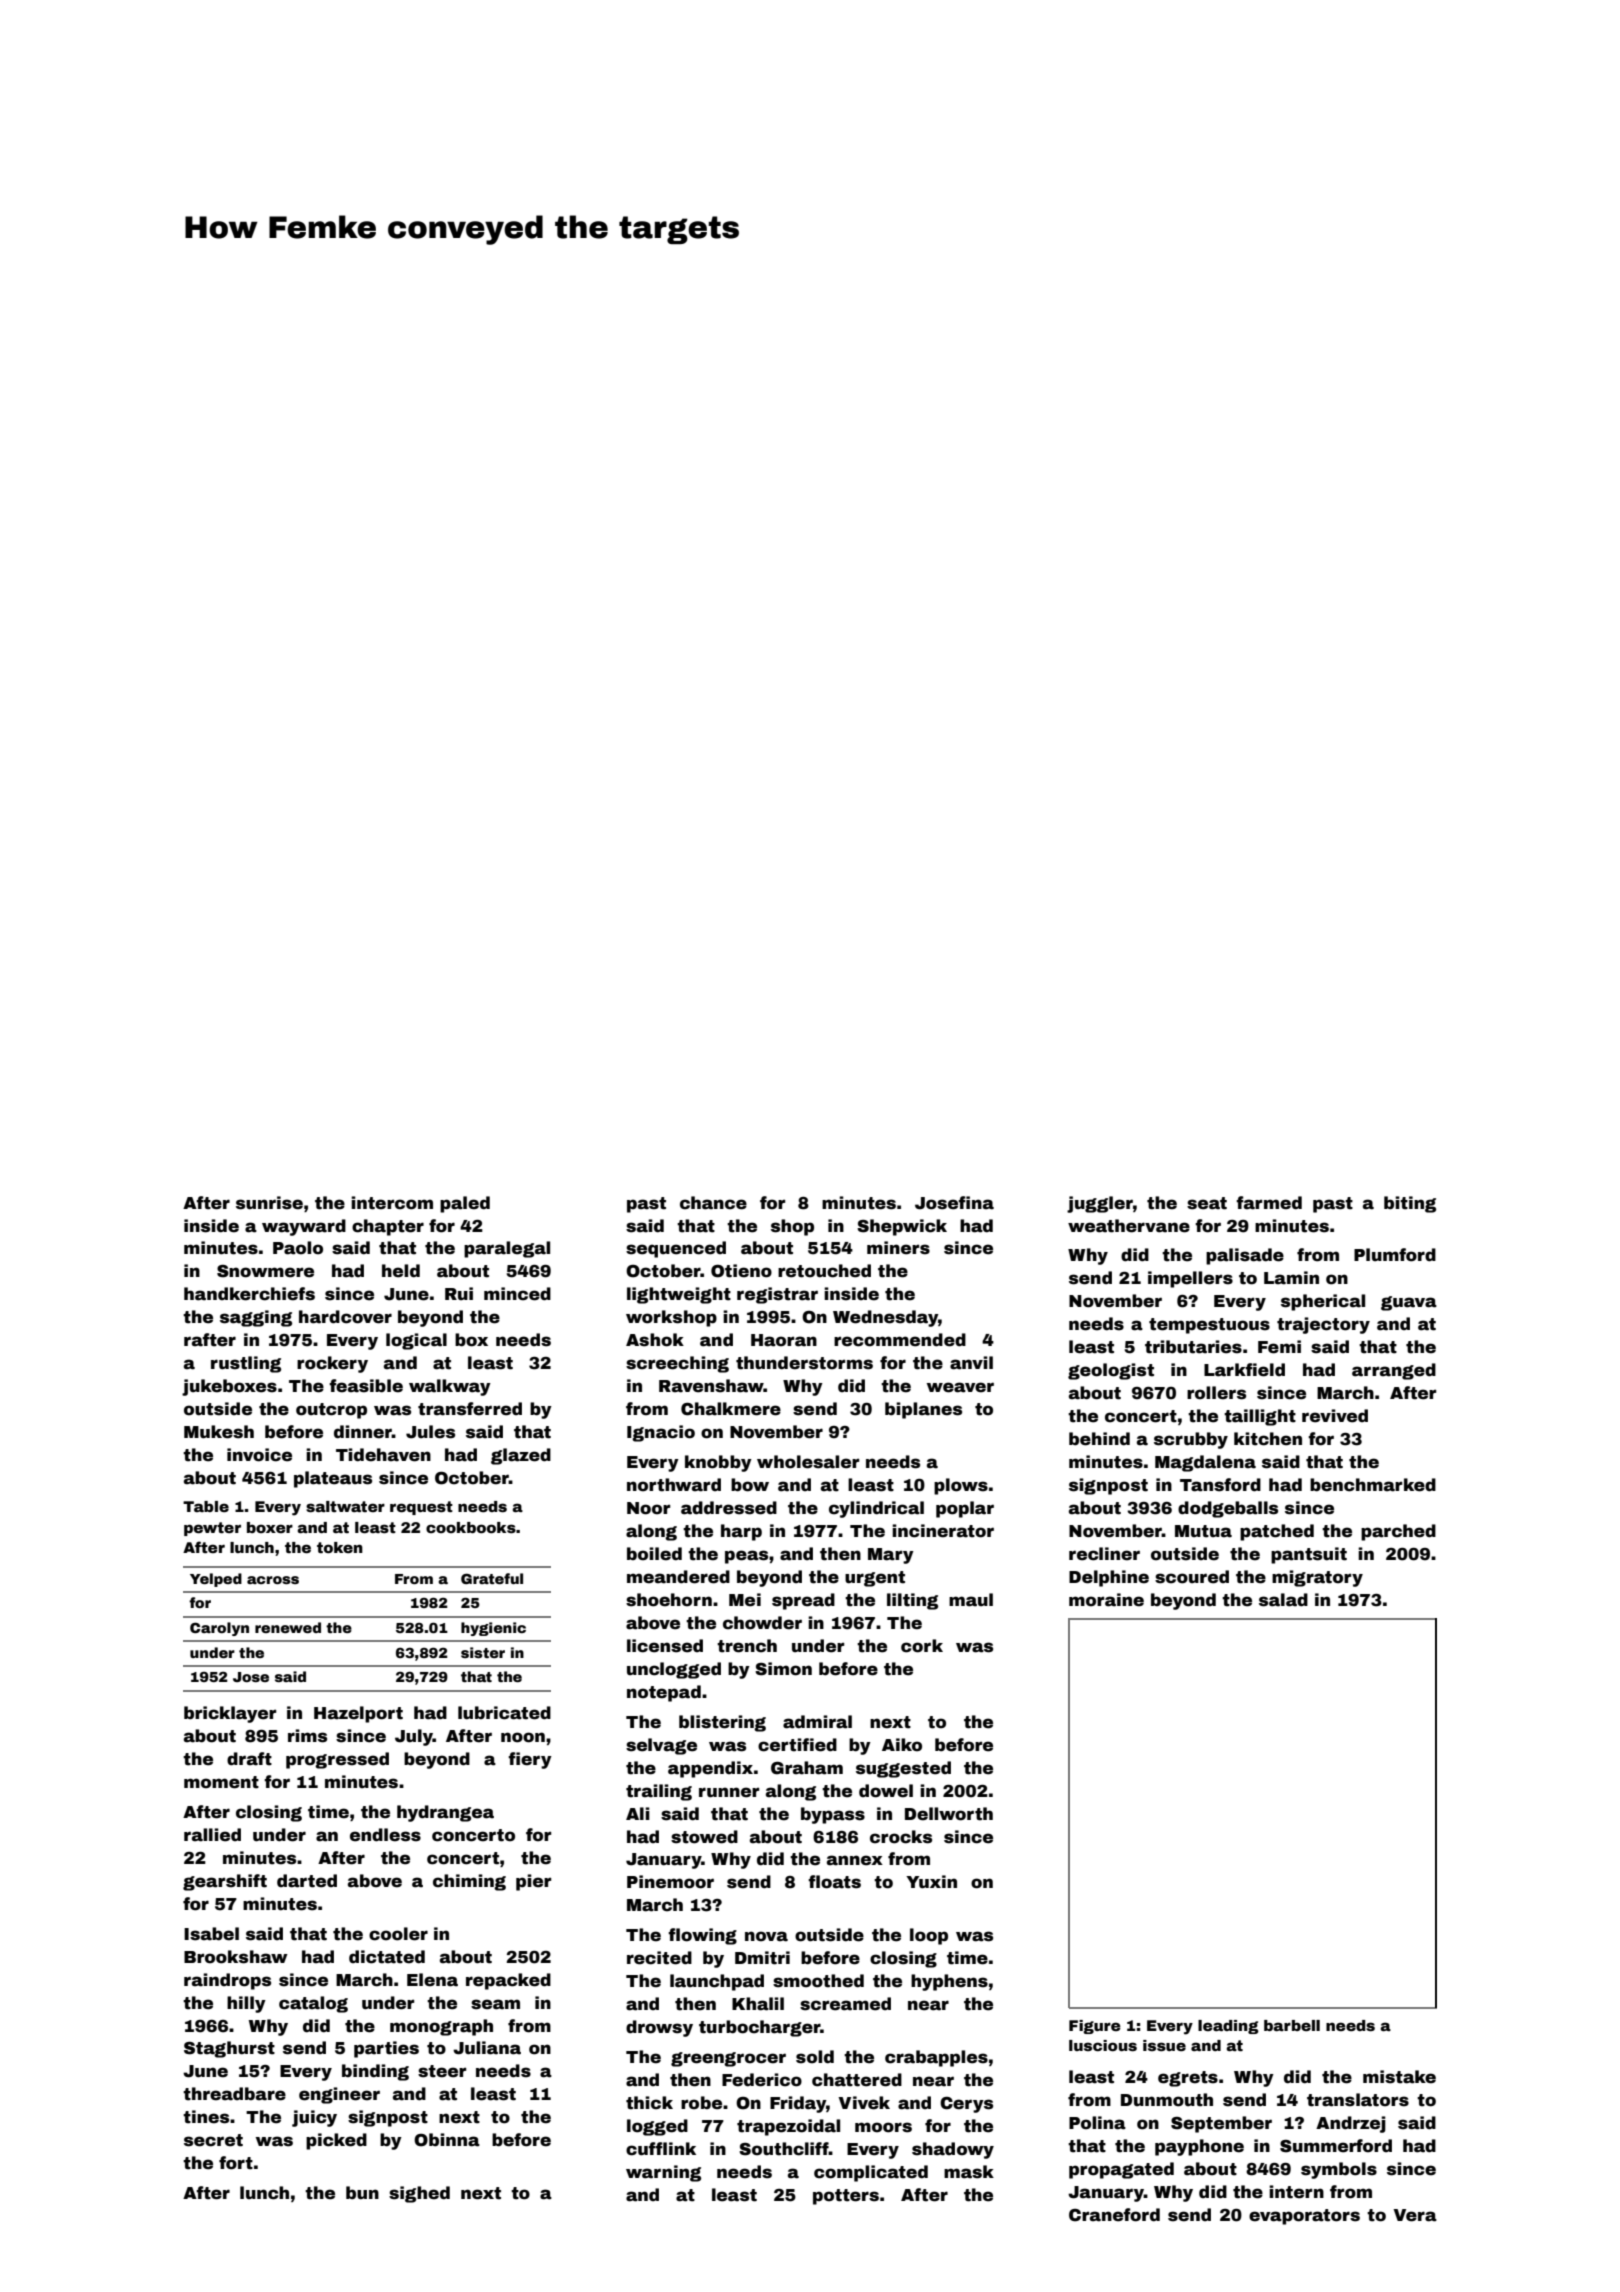  Describe the element at coordinates (270, 1527) in the screenshot. I see `boxer` at that location.
